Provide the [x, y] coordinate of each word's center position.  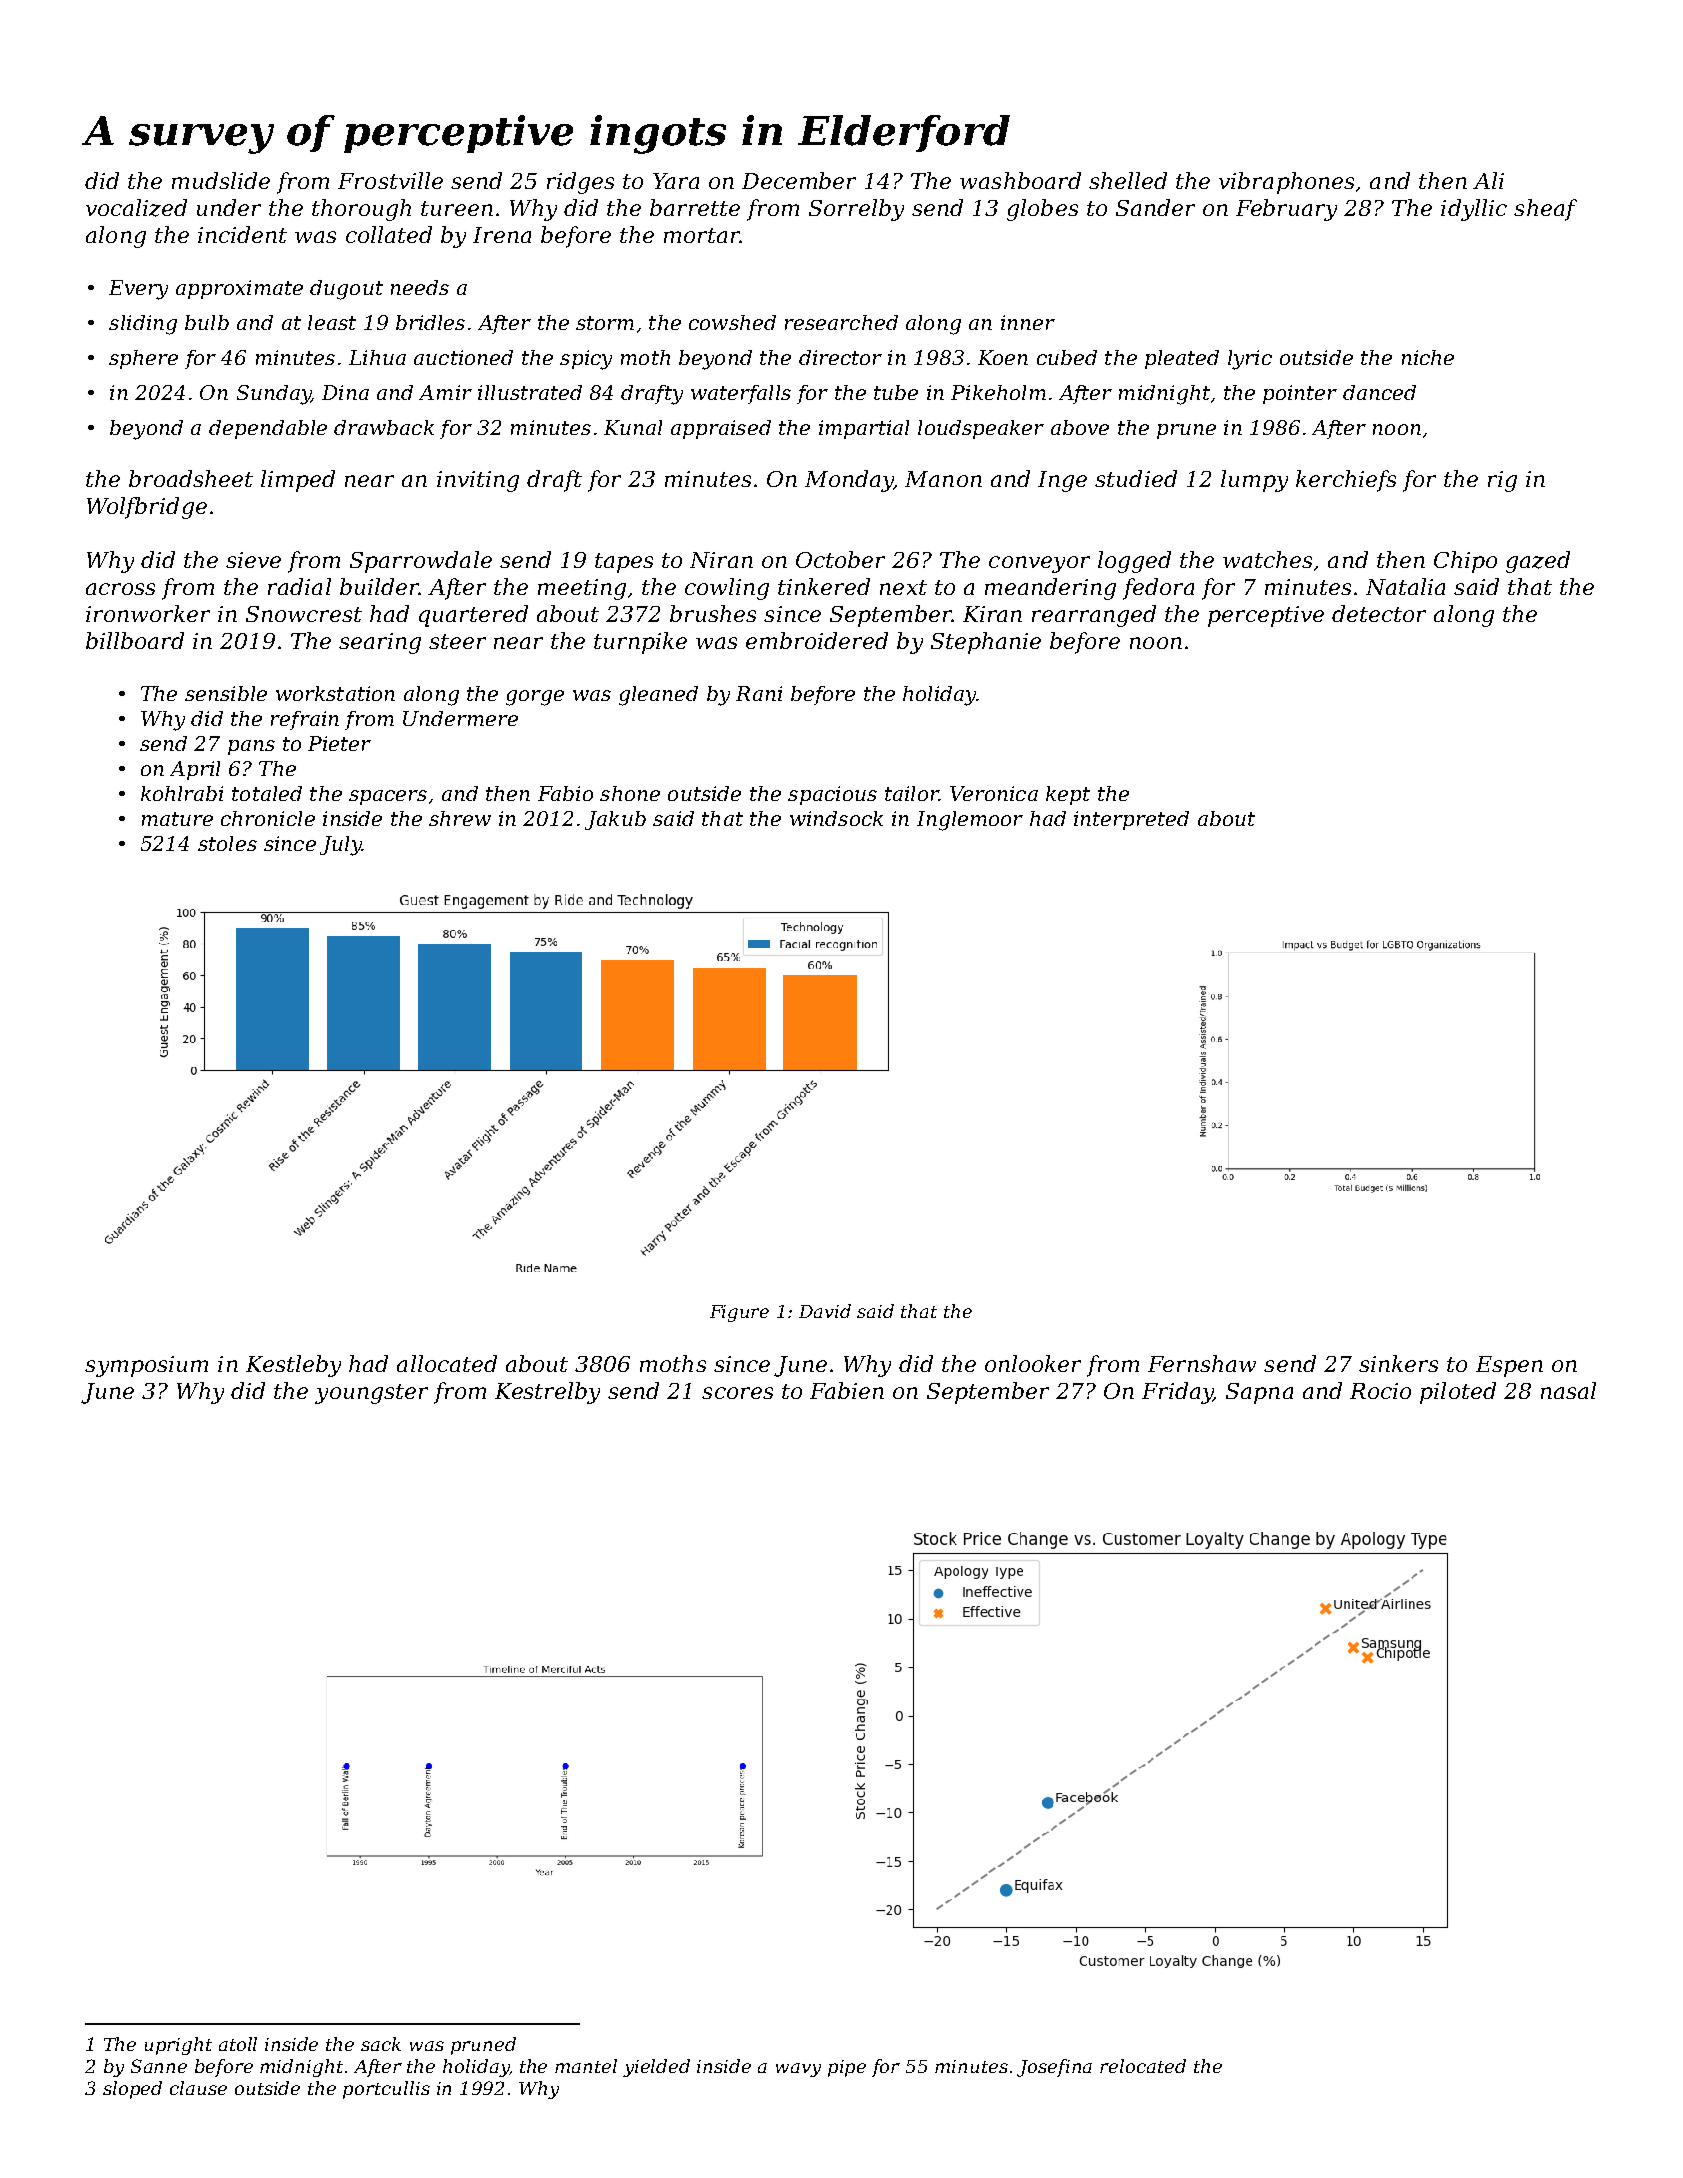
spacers [388, 797]
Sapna [1259, 1393]
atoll [238, 2044]
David [825, 1311]
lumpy [1254, 481]
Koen [1003, 357]
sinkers [1398, 1363]
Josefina [1054, 2068]
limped [298, 481]
